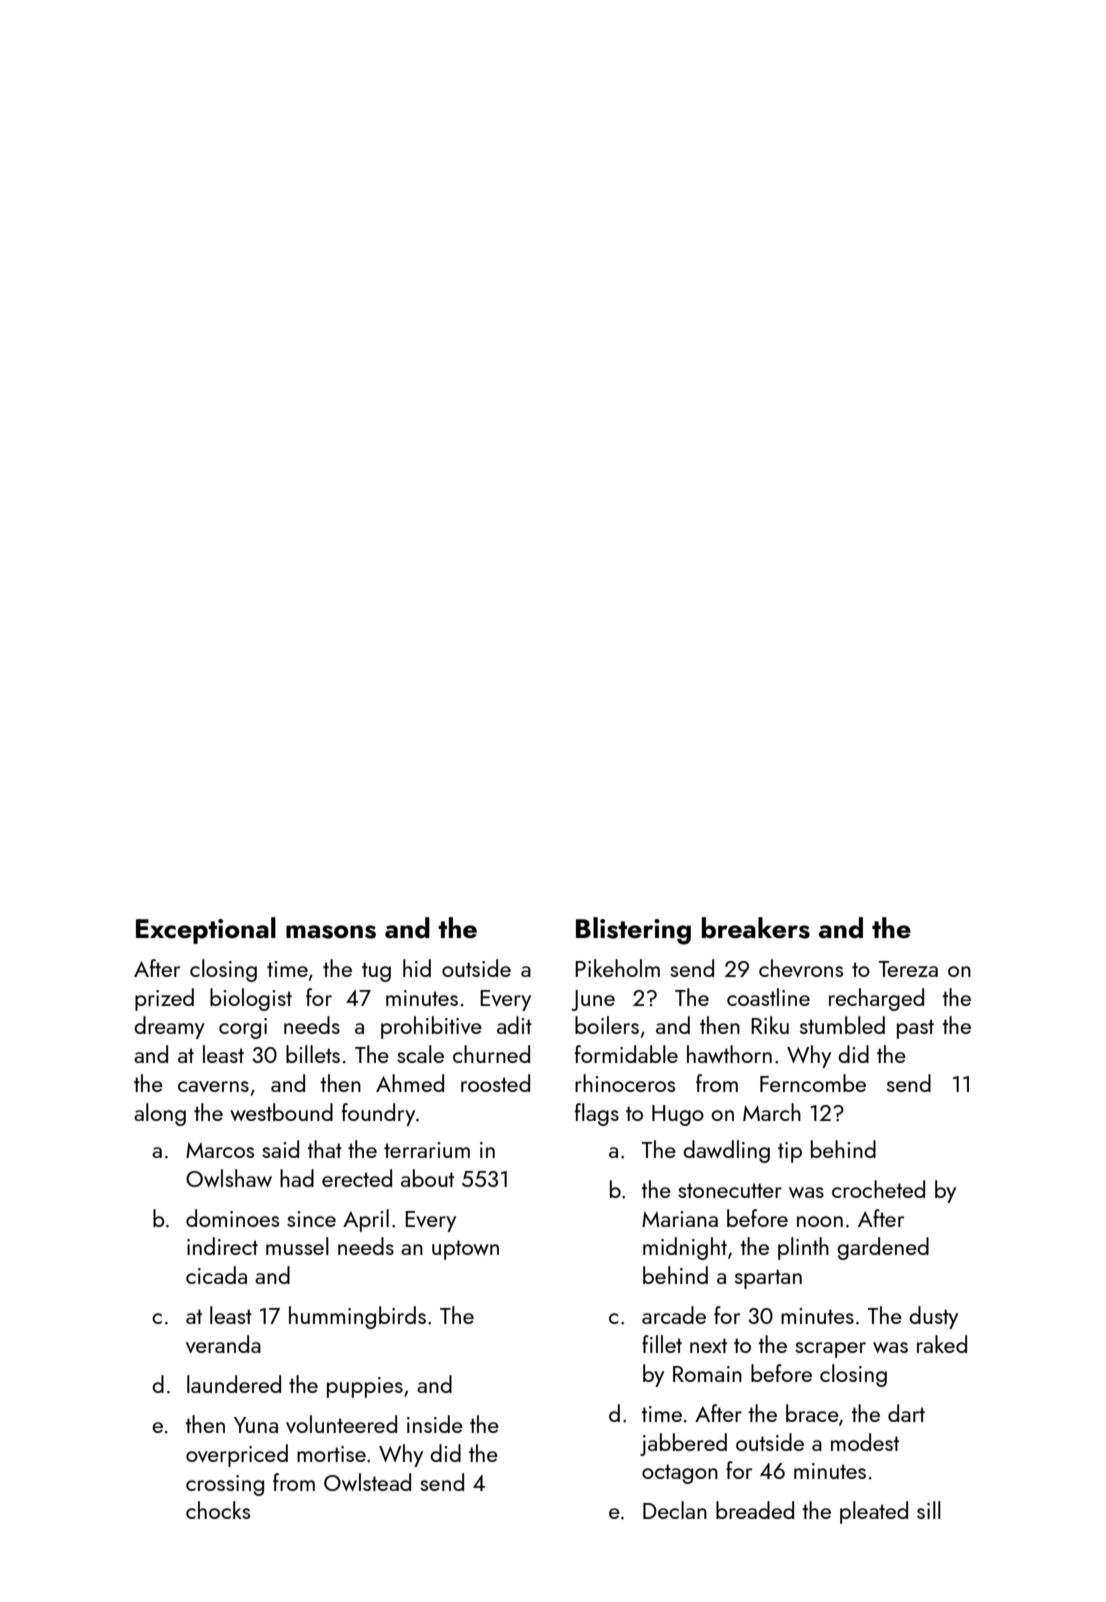 The width and height of the document is (1106, 1602). I want to click on prized, so click(164, 999).
